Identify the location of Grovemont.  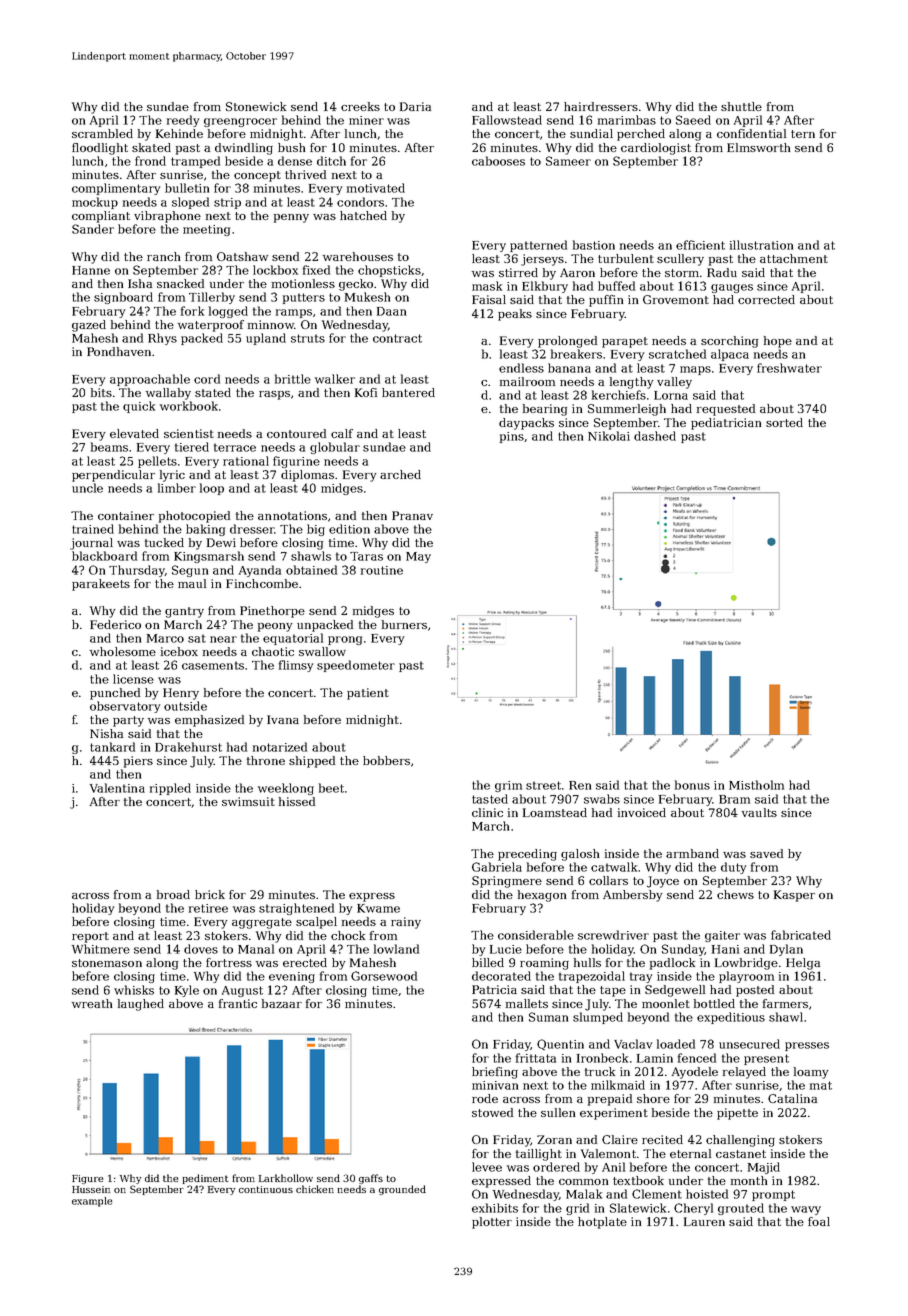
(676, 299).
